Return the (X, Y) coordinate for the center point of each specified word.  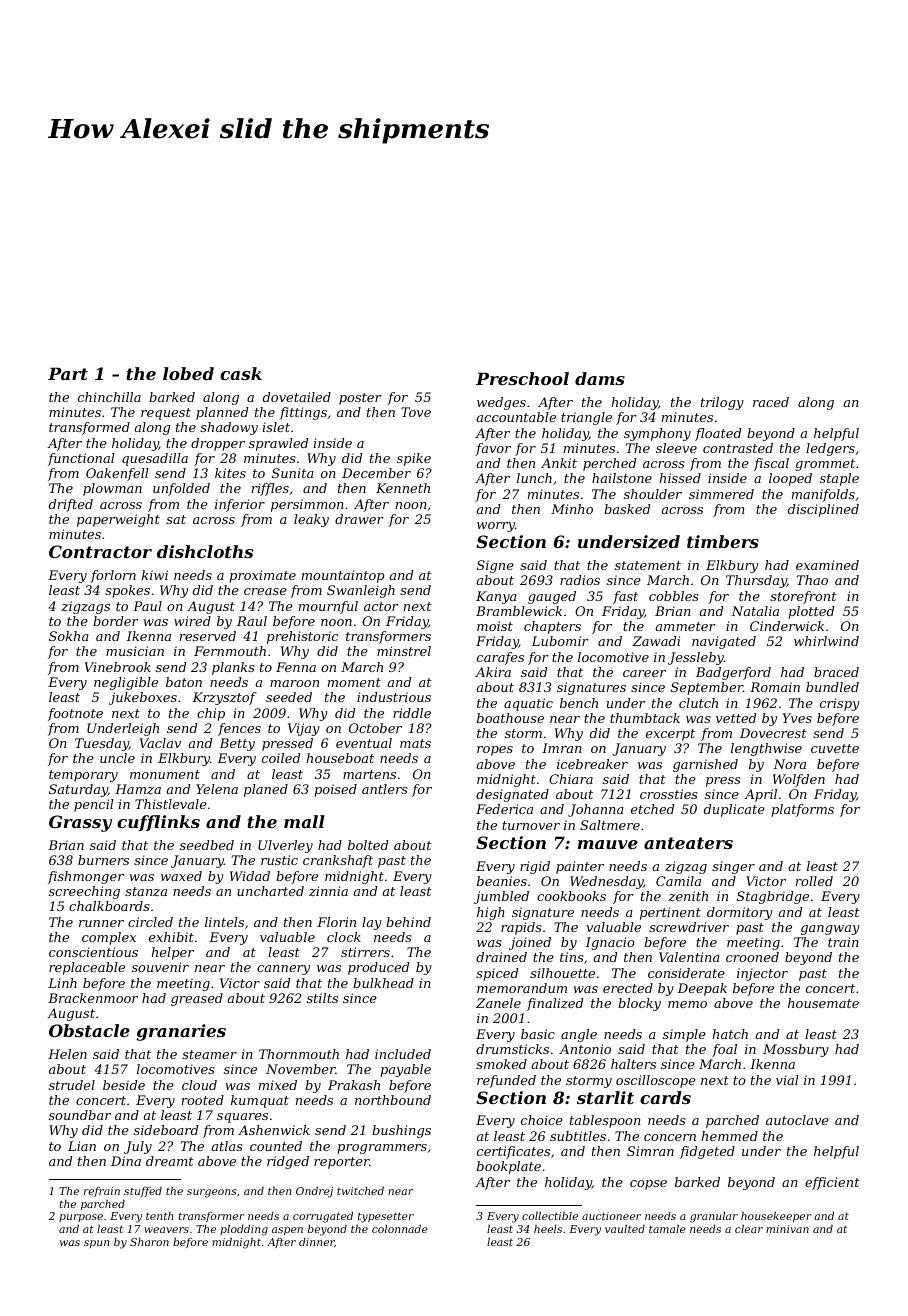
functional (81, 459)
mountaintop (343, 576)
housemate (823, 1003)
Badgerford (733, 673)
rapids (521, 928)
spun (96, 1244)
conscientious (93, 952)
